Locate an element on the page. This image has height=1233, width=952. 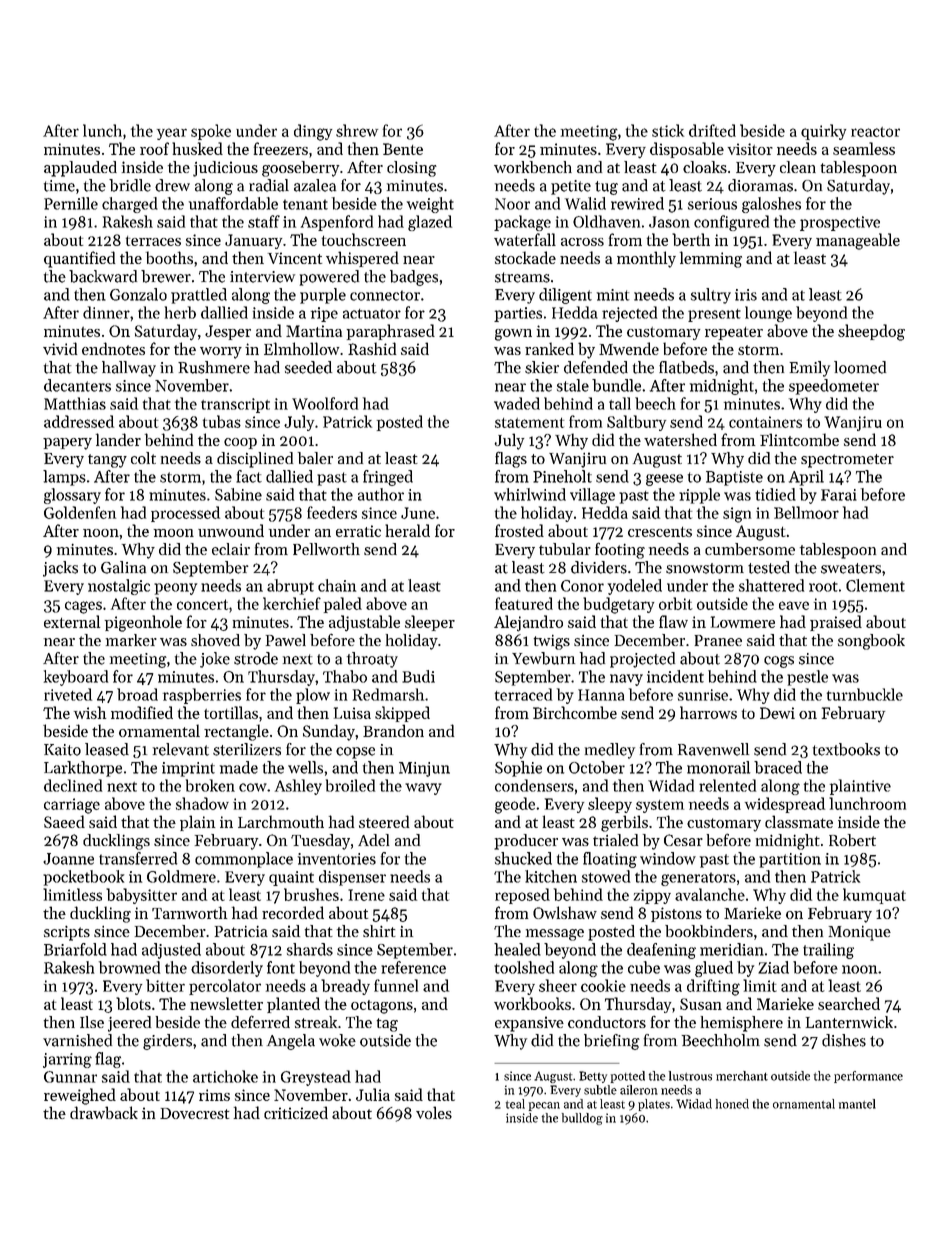
Pineholt is located at coordinates (562, 476).
